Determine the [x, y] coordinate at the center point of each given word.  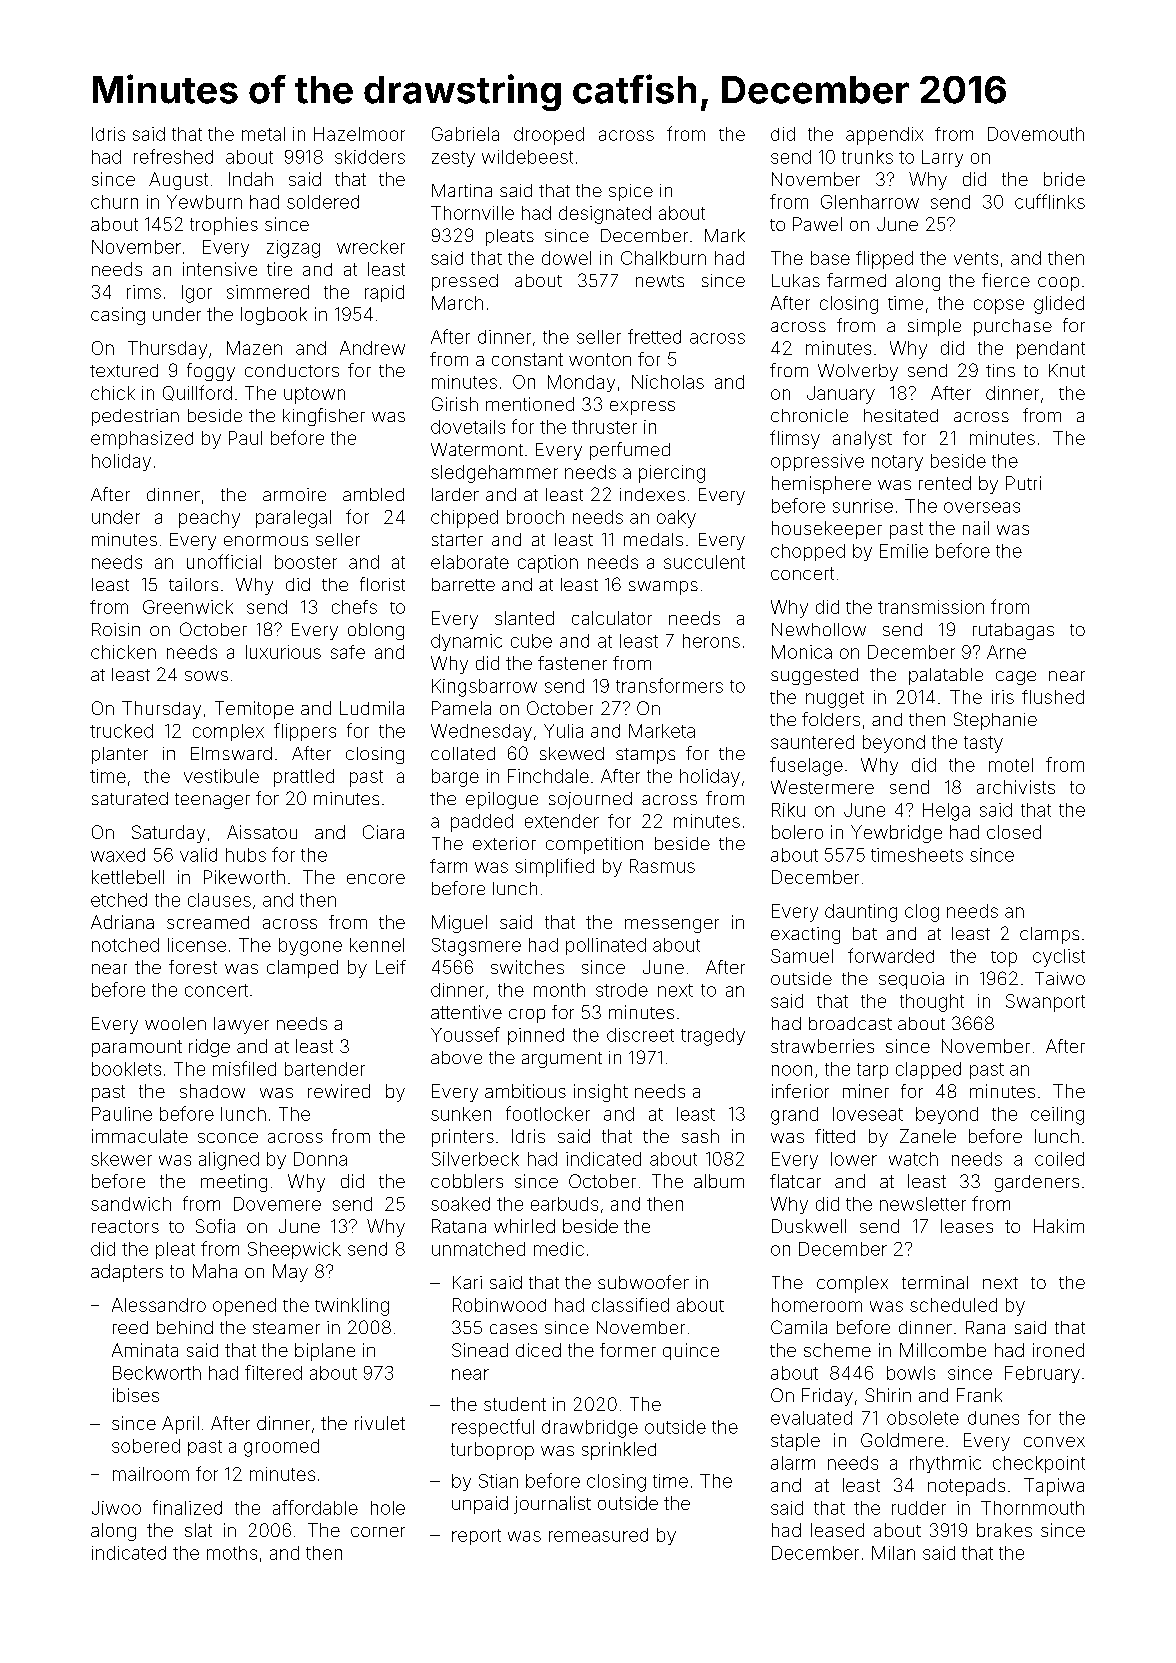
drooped [549, 136]
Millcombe [943, 1350]
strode [622, 990]
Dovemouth [1036, 134]
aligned [229, 1161]
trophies [224, 226]
